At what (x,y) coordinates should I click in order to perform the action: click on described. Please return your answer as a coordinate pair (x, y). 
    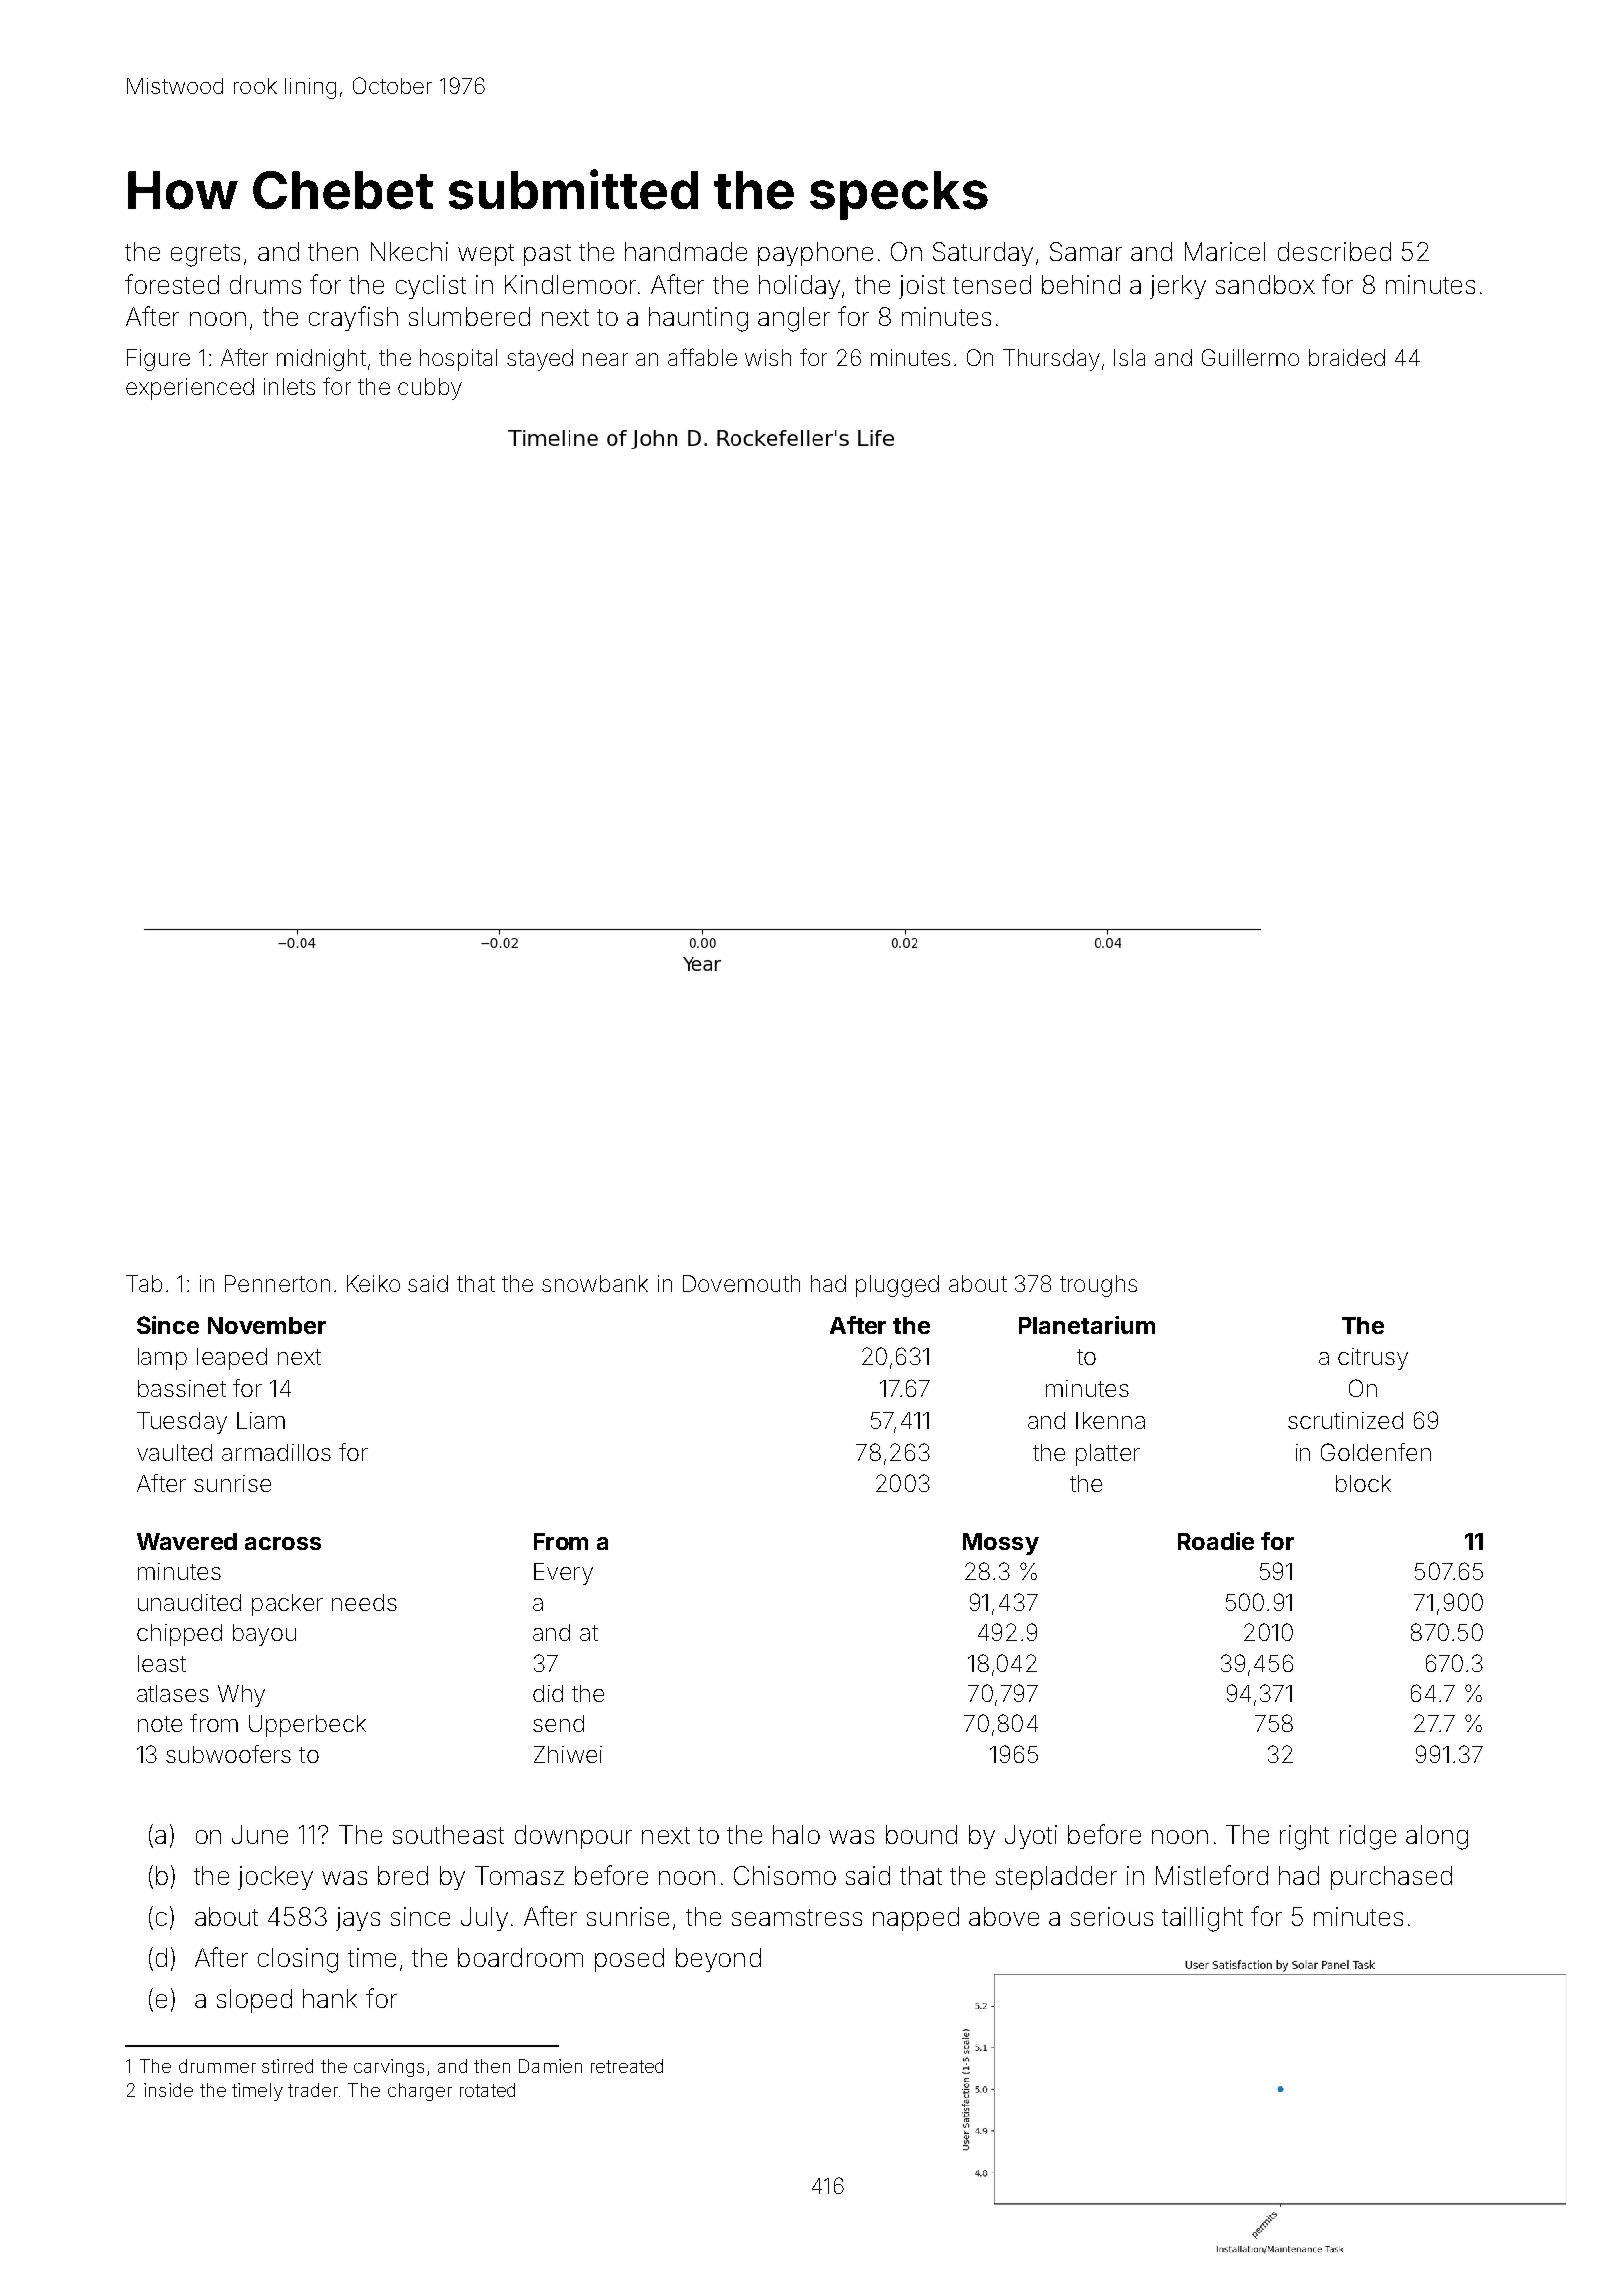
    Looking at the image, I should click on (1334, 251).
